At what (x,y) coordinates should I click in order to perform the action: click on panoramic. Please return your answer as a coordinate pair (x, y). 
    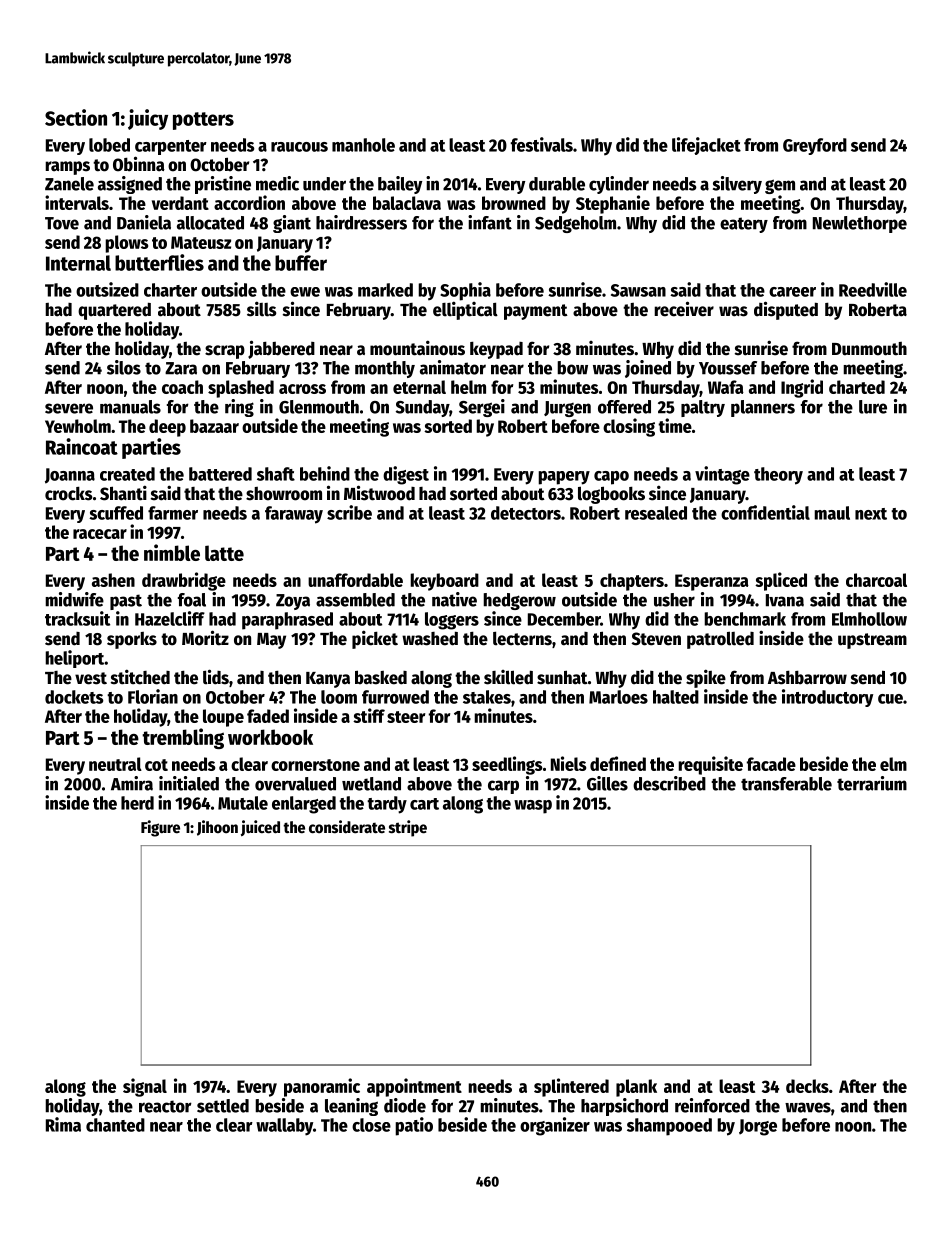
    Looking at the image, I should click on (322, 1087).
